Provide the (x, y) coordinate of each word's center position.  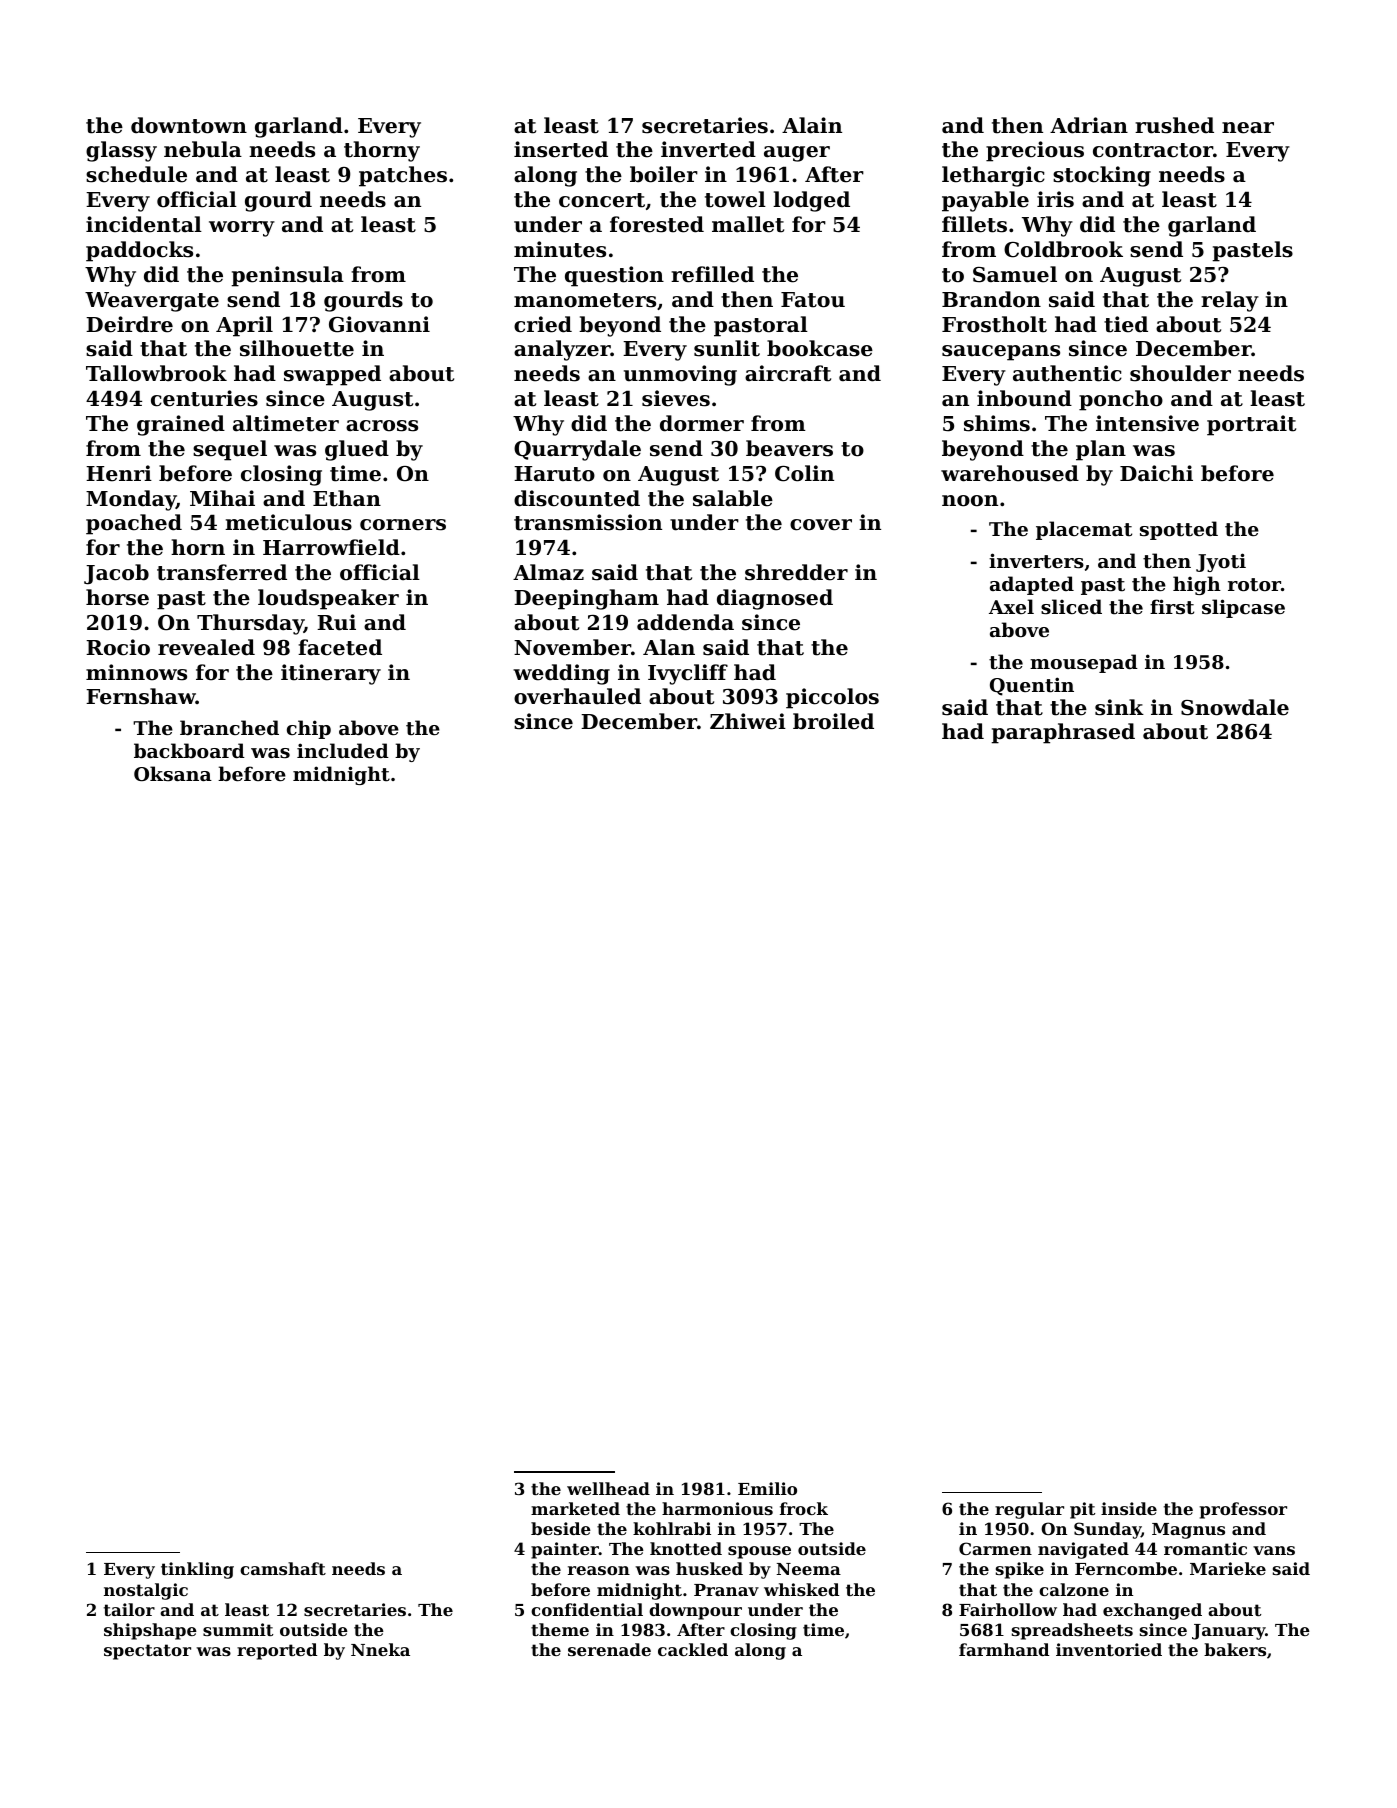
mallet (748, 224)
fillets (974, 224)
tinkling (197, 1570)
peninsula (287, 276)
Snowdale (1235, 707)
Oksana (173, 773)
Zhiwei (748, 721)
